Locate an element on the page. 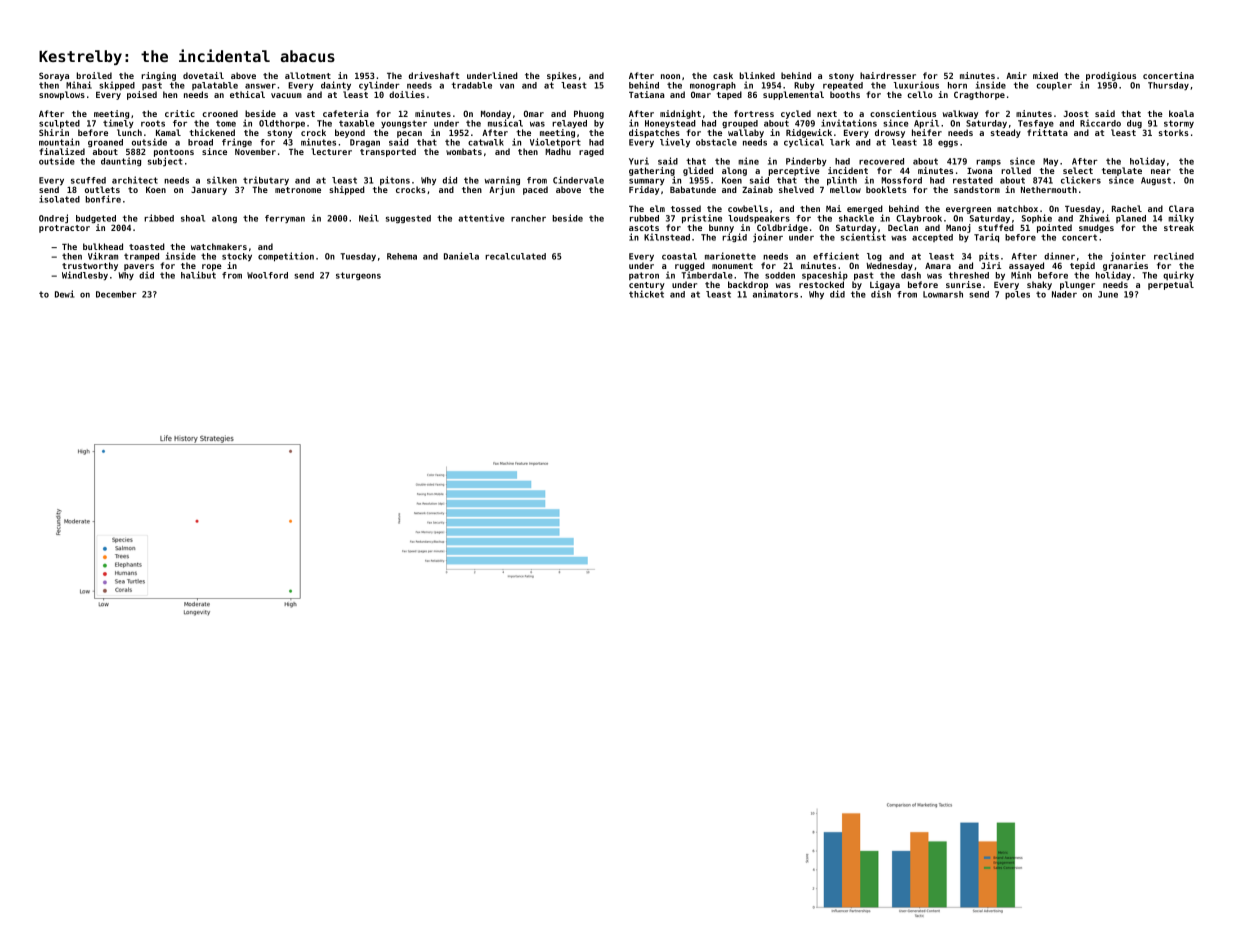 The image size is (1233, 952). planed is located at coordinates (1131, 219).
